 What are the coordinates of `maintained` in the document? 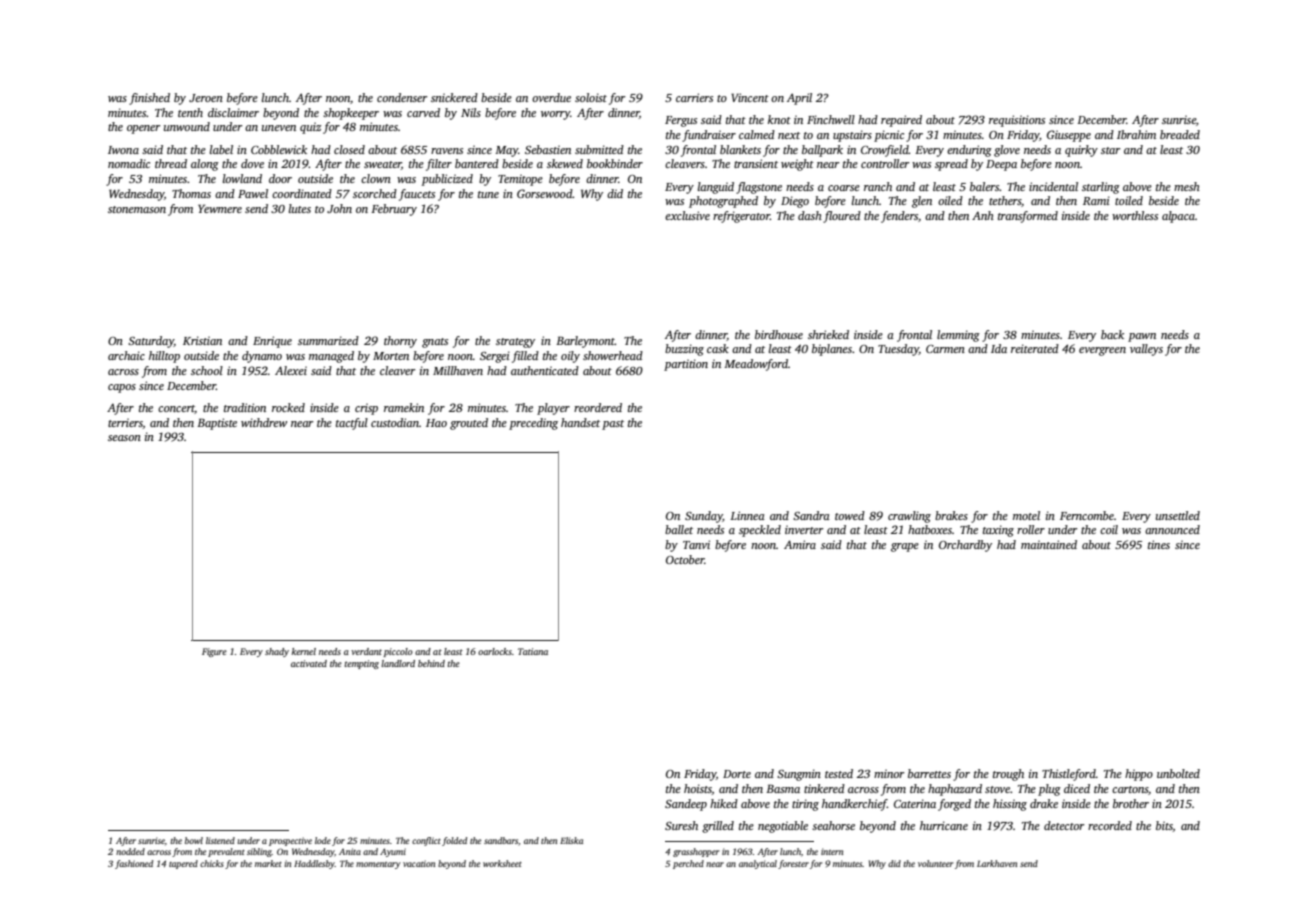 It's located at (1049, 544).
